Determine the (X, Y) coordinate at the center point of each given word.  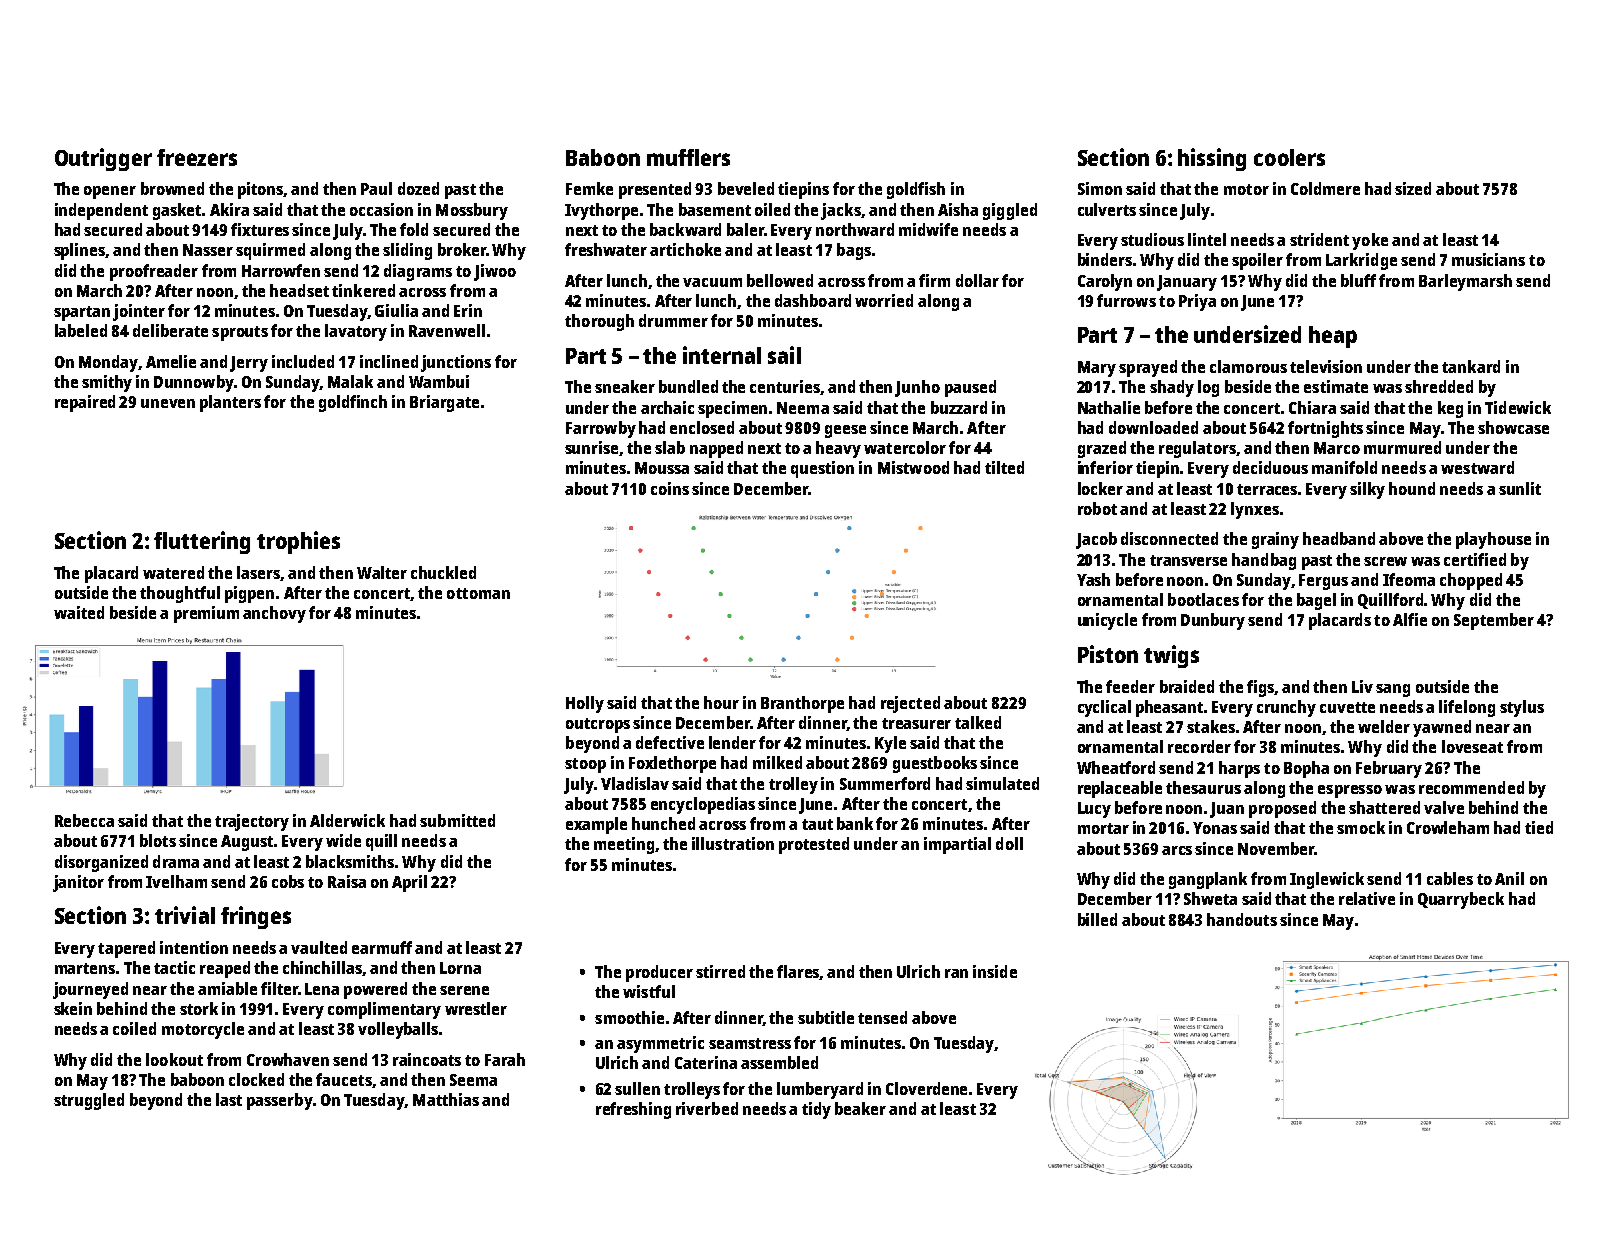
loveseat (1472, 746)
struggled (89, 1101)
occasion (381, 209)
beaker (860, 1108)
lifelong (1467, 708)
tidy (816, 1110)
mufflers (688, 157)
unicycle (1107, 621)
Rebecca (84, 820)
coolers (1289, 157)
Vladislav (635, 783)
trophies (298, 542)
